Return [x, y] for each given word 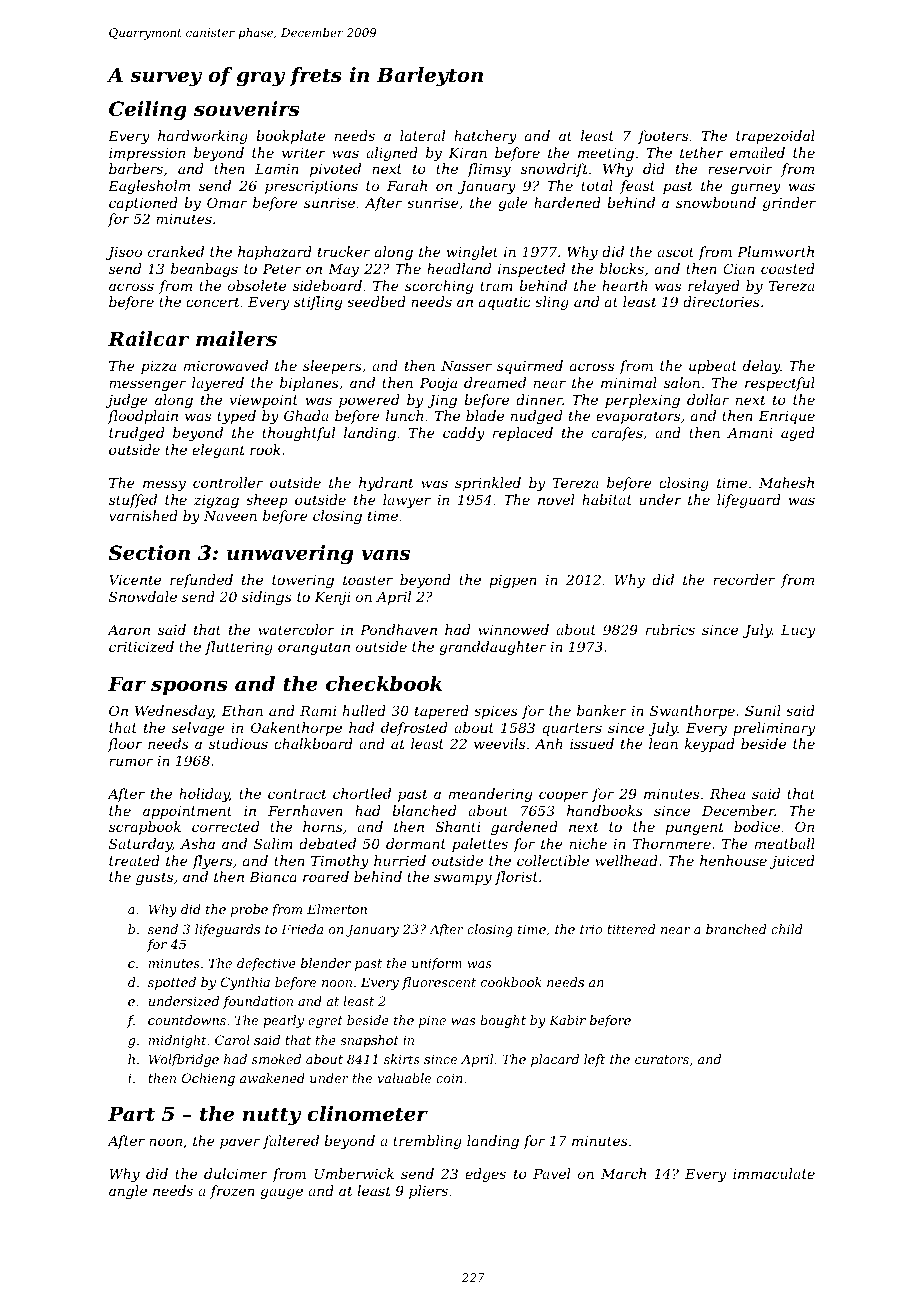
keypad [710, 745]
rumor [131, 762]
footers [663, 137]
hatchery [485, 137]
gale [513, 204]
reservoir [740, 169]
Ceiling [148, 111]
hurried [400, 860]
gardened [524, 828]
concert [213, 302]
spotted [172, 983]
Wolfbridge [184, 1060]
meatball [785, 843]
